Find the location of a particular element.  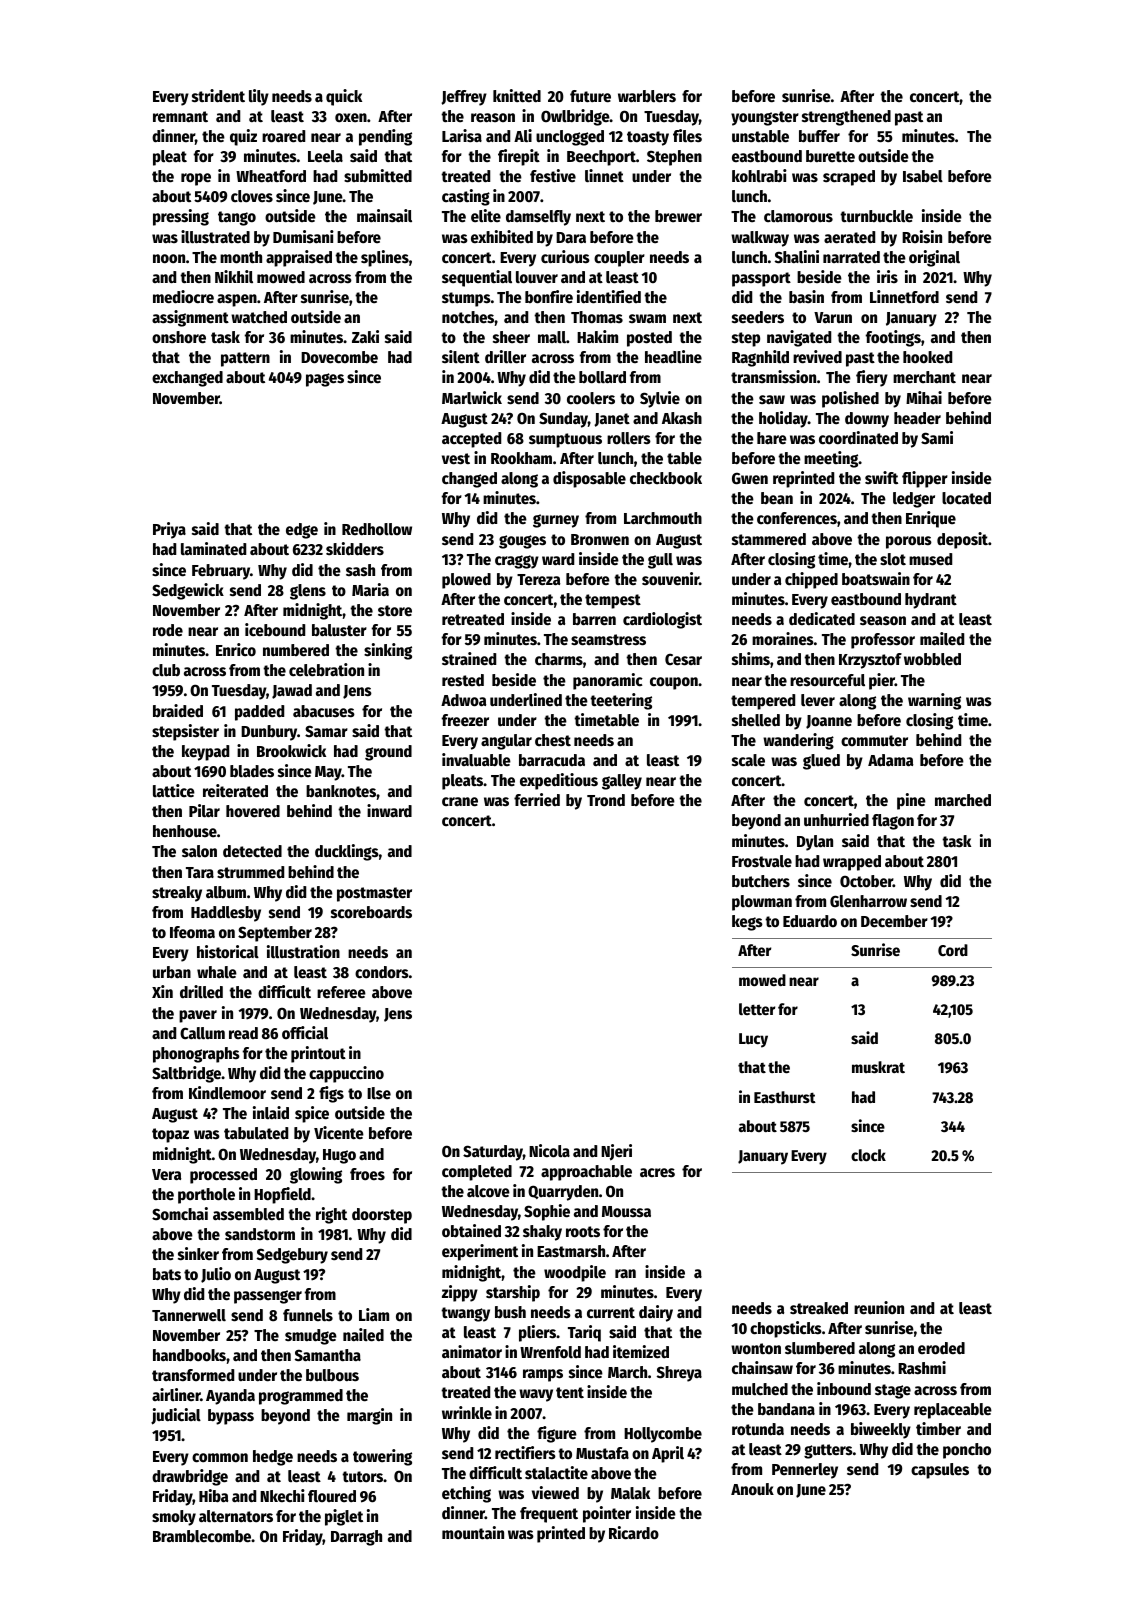

Frostvale is located at coordinates (762, 861).
